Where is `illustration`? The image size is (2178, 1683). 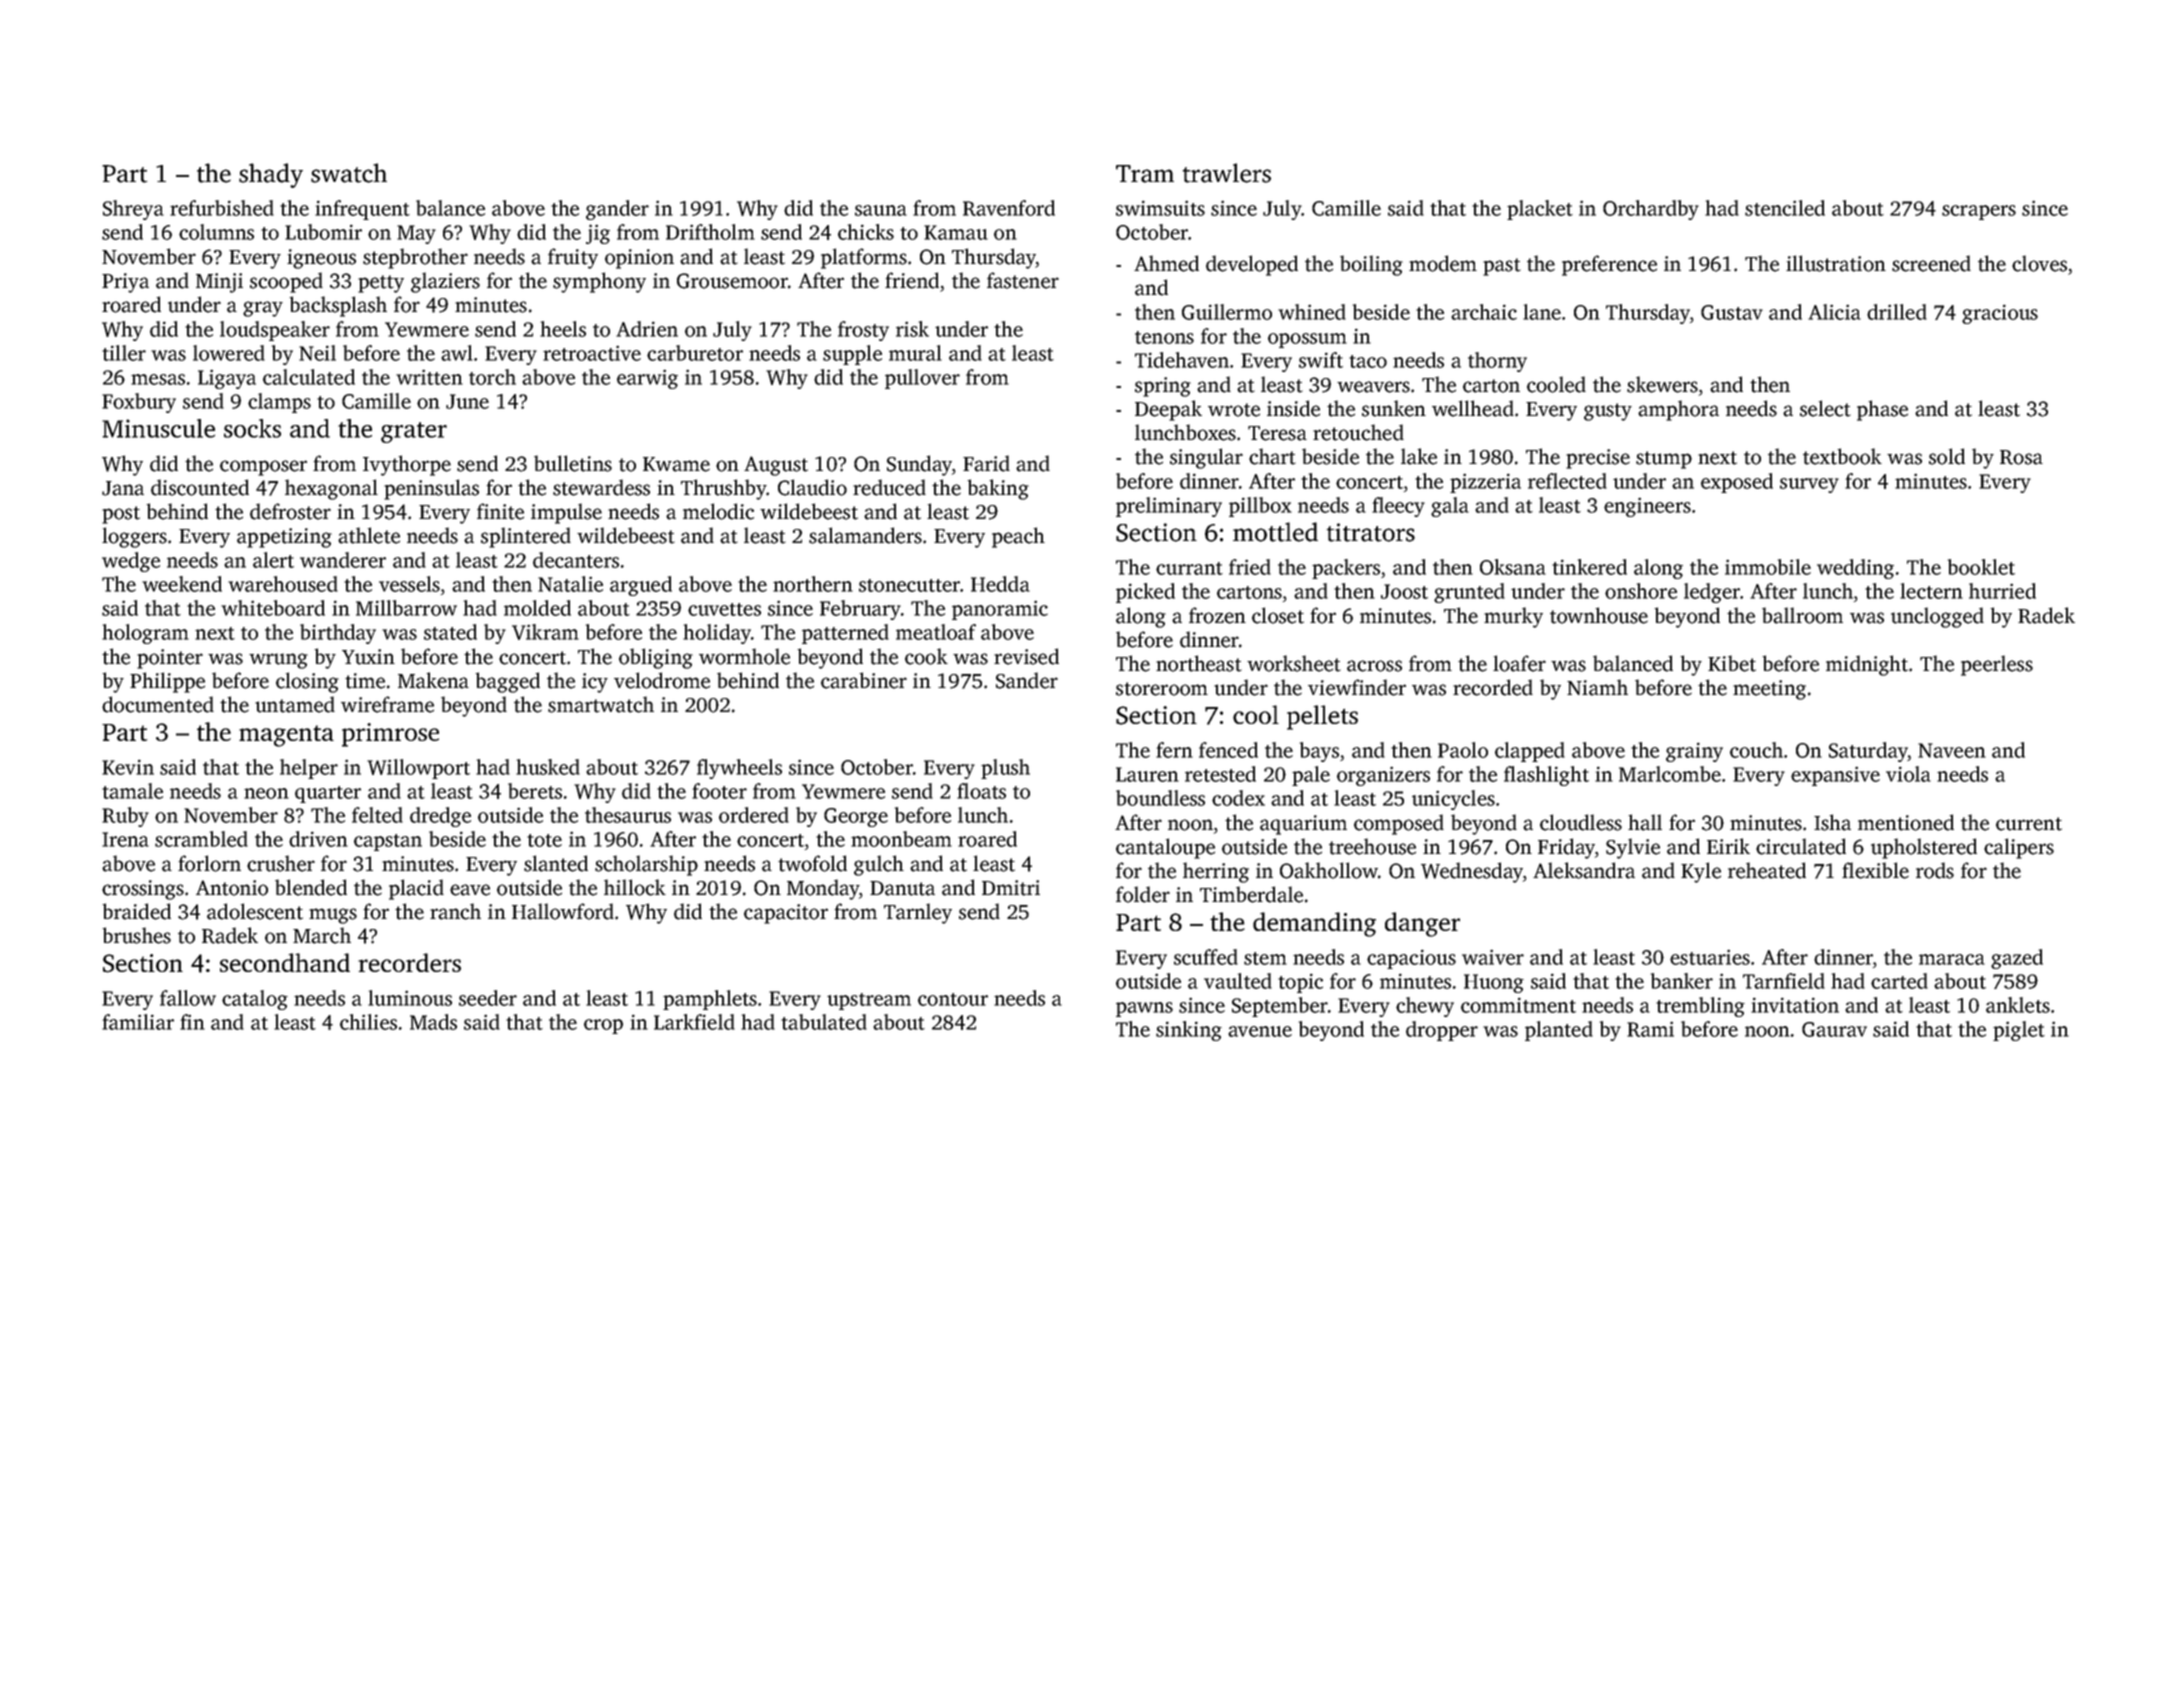 illustration is located at coordinates (1836, 263).
